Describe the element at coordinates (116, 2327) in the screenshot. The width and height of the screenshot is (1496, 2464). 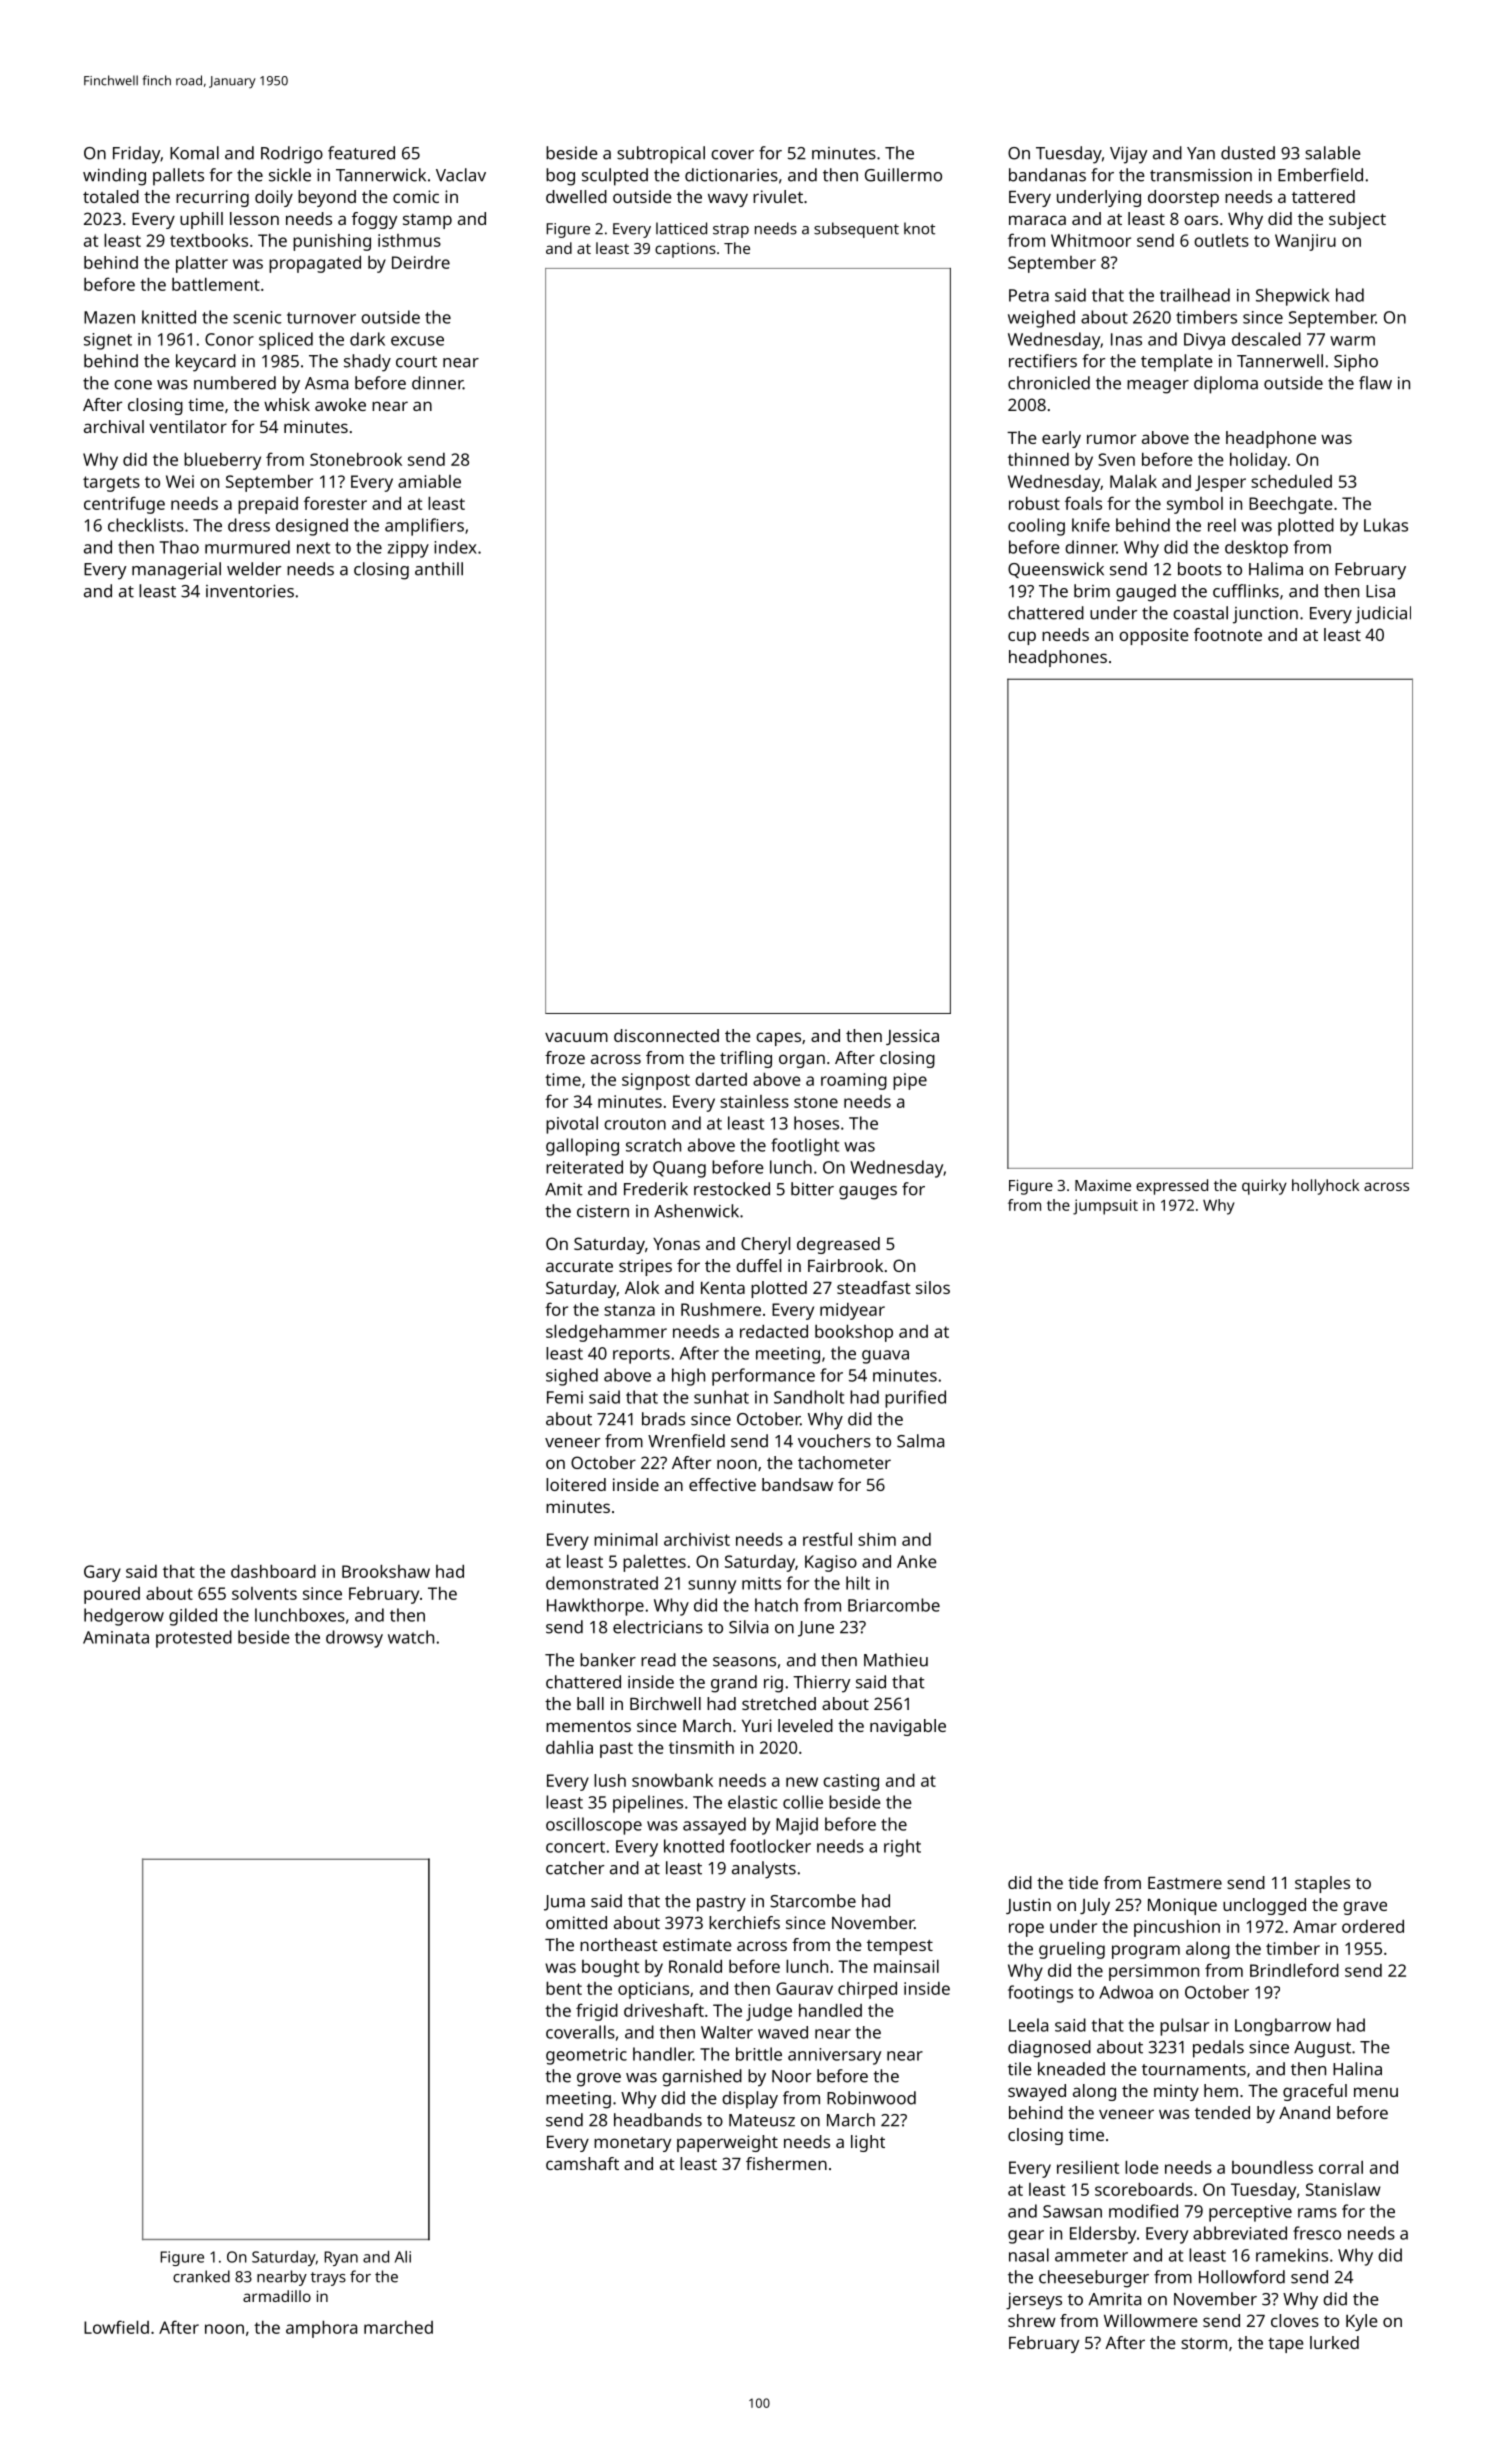
I see `Lowfield` at that location.
